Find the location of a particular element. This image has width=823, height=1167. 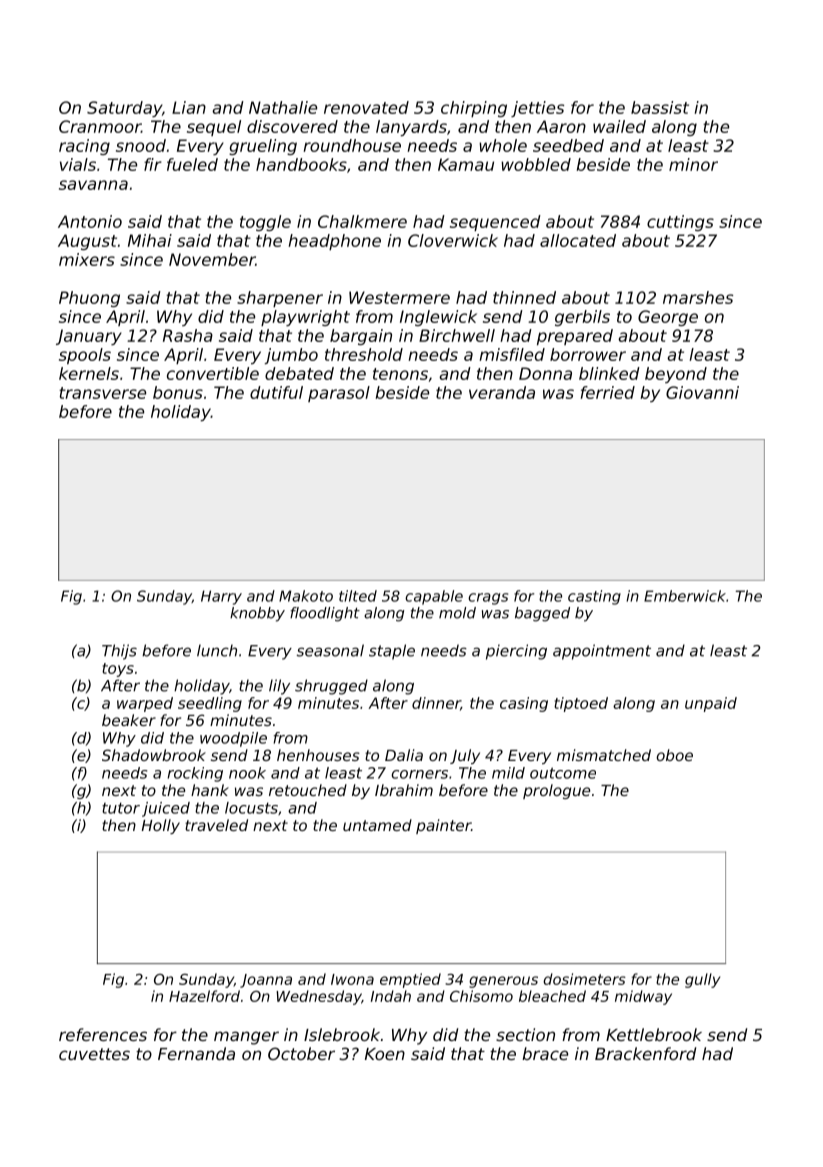

cuttings is located at coordinates (680, 223).
